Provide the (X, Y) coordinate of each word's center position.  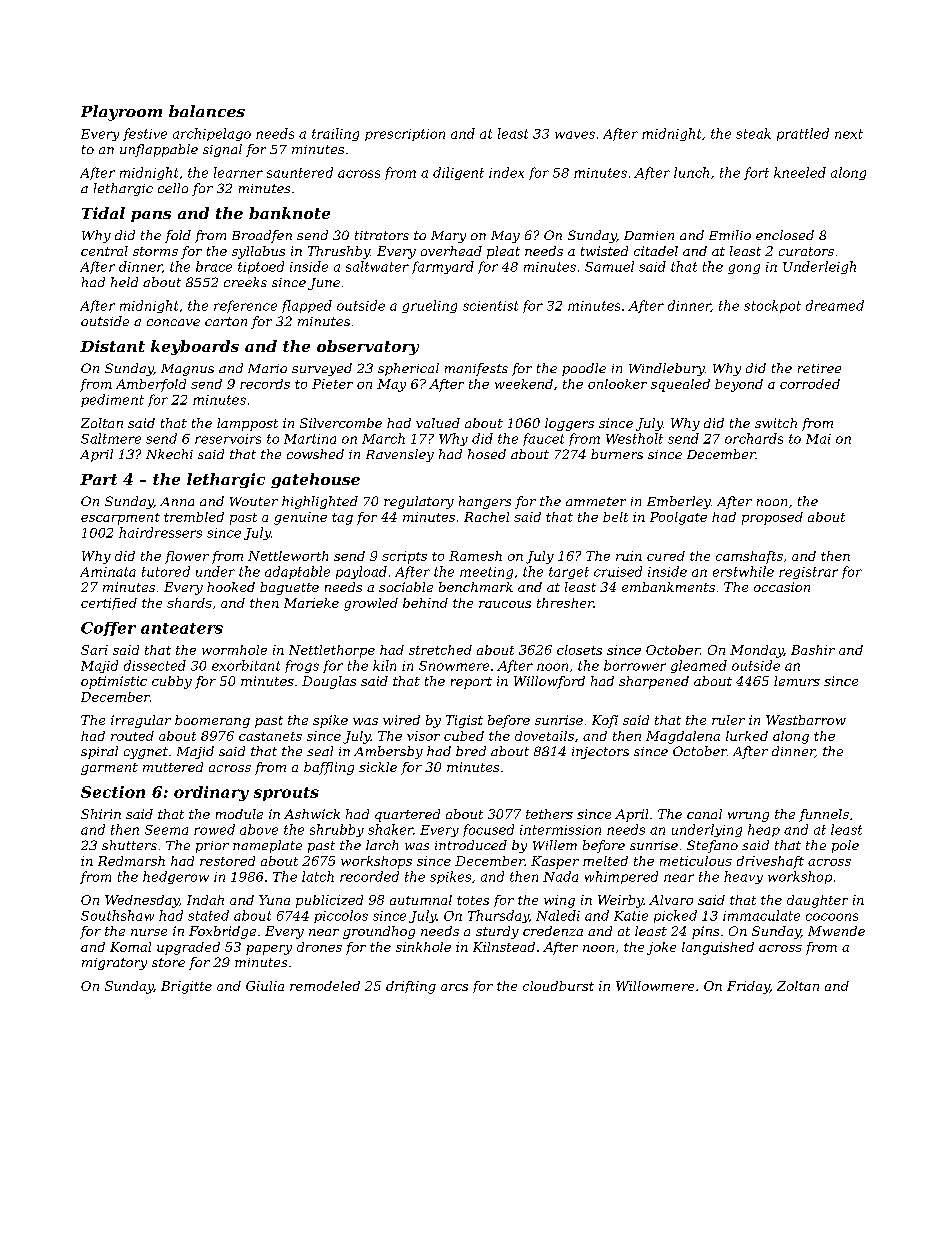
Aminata (108, 572)
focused (488, 830)
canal (704, 814)
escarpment (120, 519)
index (506, 172)
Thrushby (339, 252)
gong (744, 269)
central (104, 251)
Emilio (730, 235)
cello (173, 188)
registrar (808, 573)
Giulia (265, 986)
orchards (754, 438)
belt (615, 517)
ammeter (596, 501)
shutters (129, 845)
